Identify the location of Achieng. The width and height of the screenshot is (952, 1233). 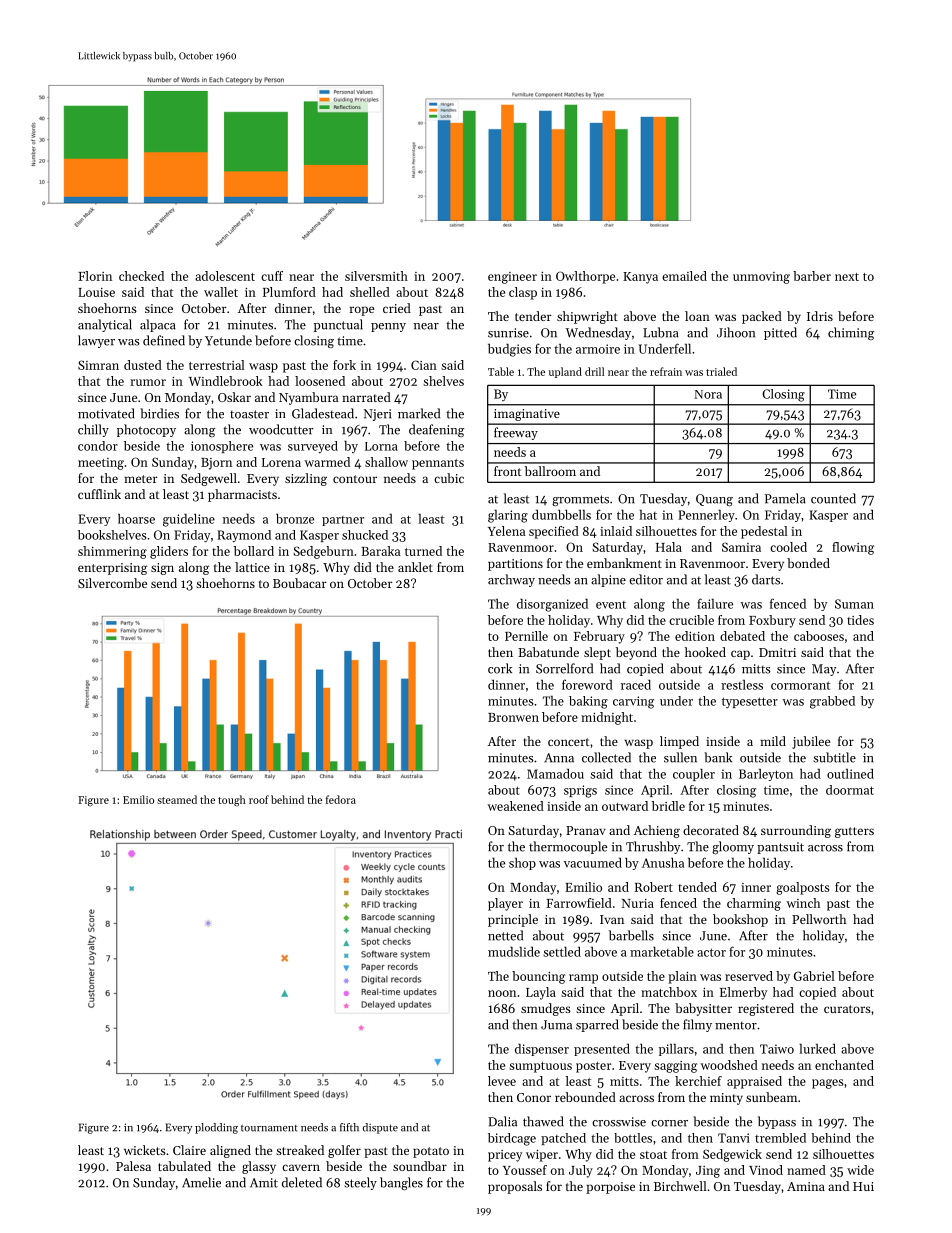
(657, 831).
